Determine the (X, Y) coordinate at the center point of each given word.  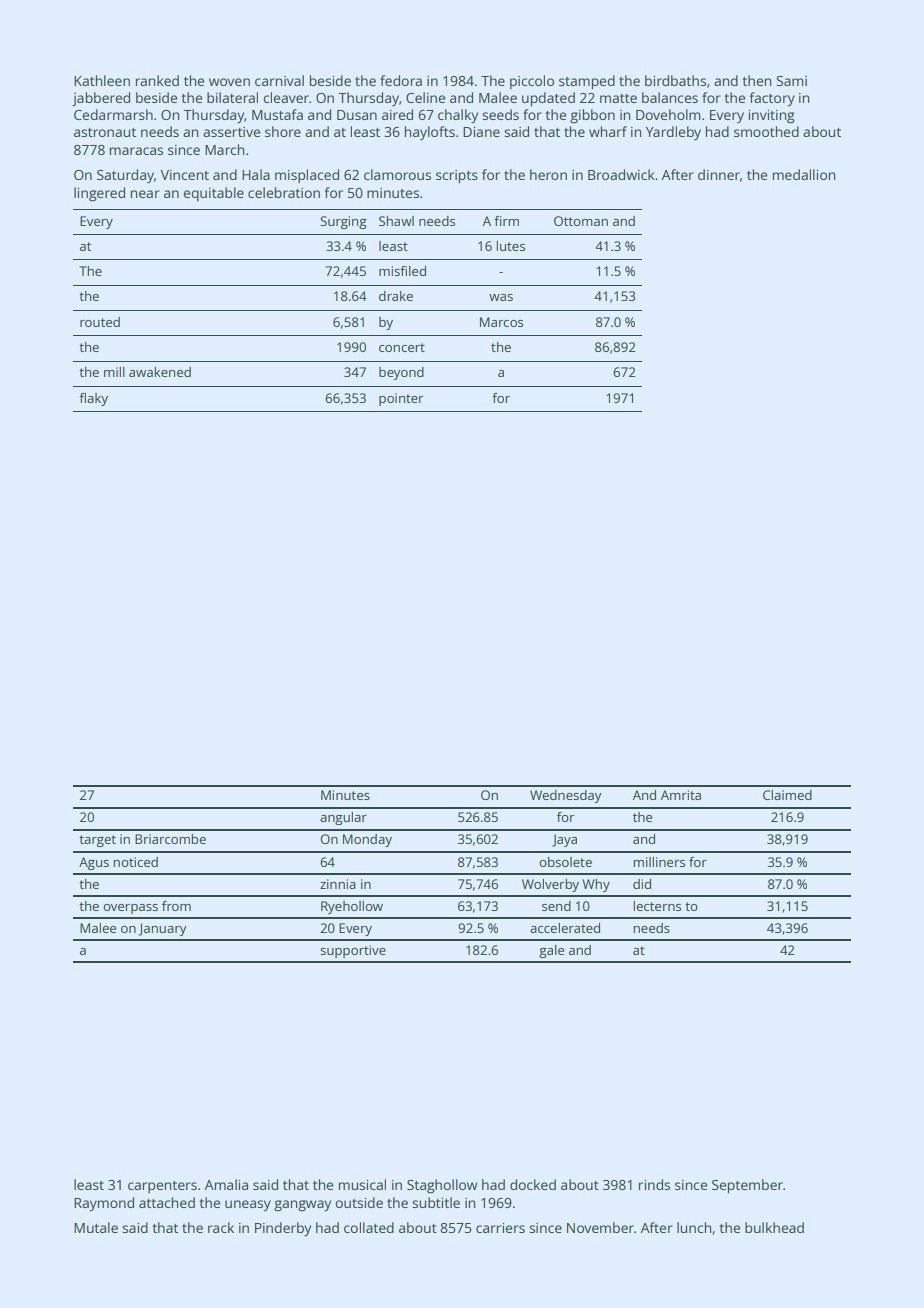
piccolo (532, 82)
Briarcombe (170, 839)
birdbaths (675, 80)
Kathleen (102, 80)
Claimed (787, 795)
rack (221, 1227)
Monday (367, 840)
